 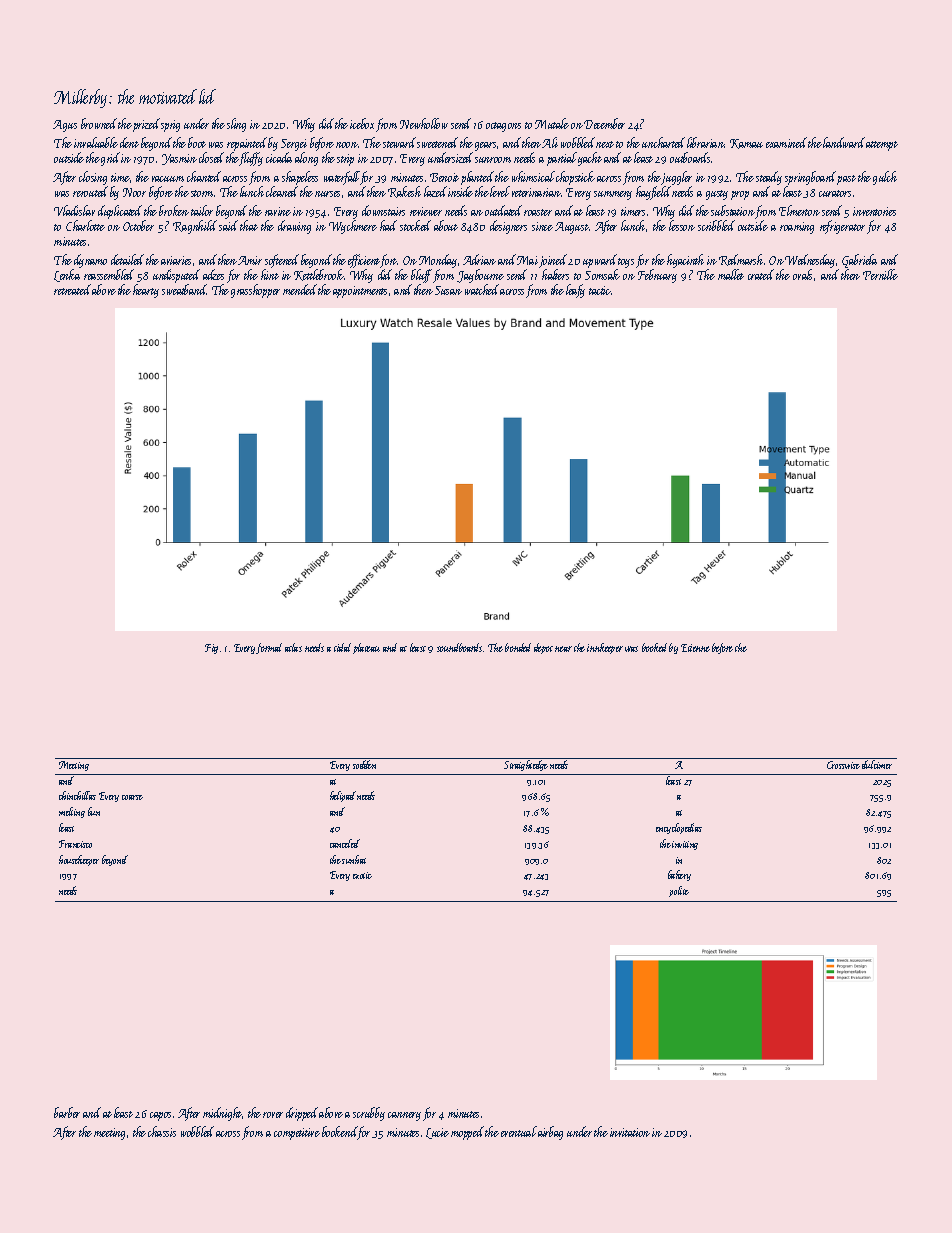 What do you see at coordinates (77, 795) in the document?
I see `chinchillas` at bounding box center [77, 795].
